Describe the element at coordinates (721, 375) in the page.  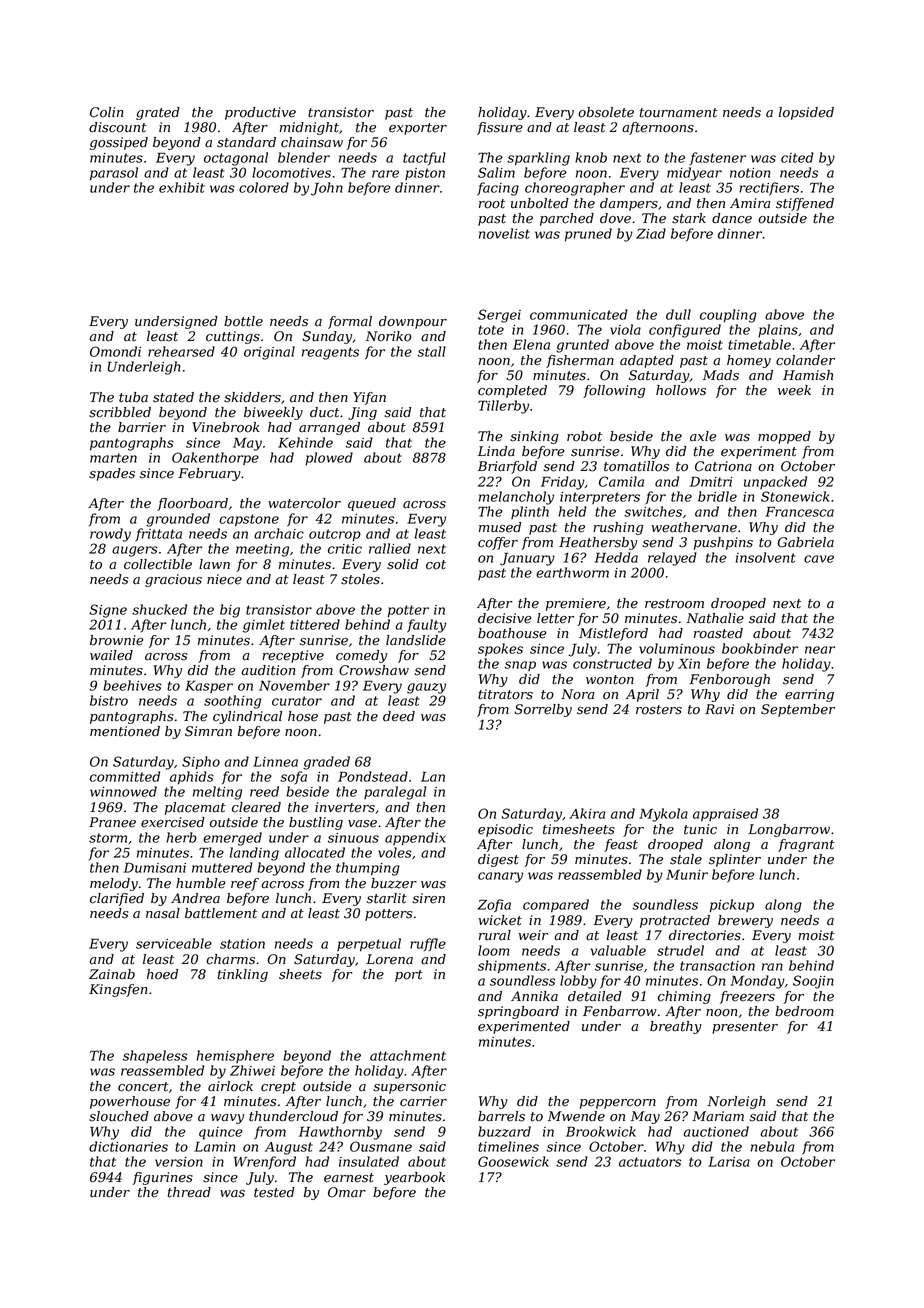
I see `Mads` at that location.
